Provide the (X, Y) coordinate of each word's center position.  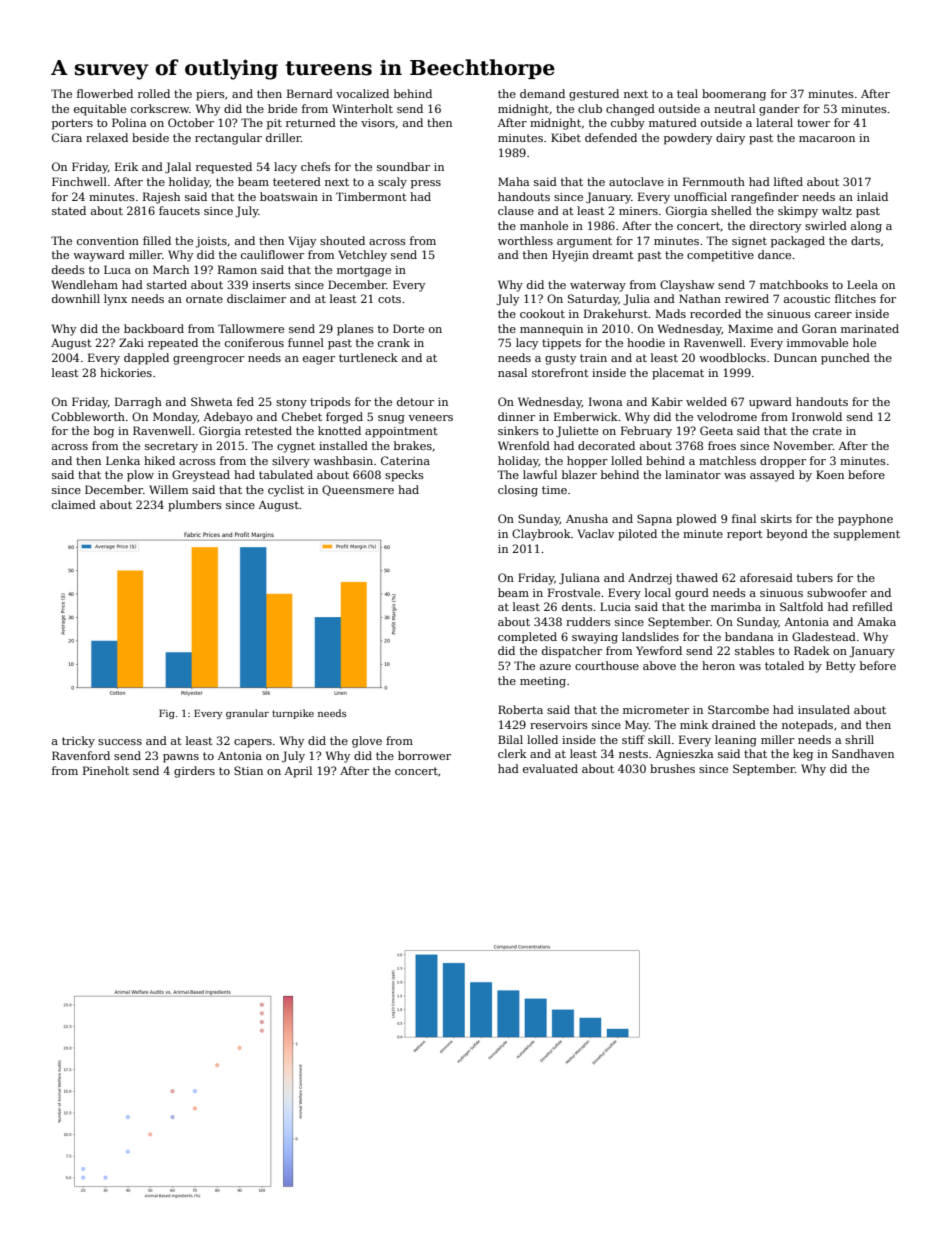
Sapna (654, 520)
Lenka (123, 460)
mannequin (551, 330)
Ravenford (81, 755)
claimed (74, 504)
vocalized (362, 93)
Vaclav (596, 533)
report (745, 535)
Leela (862, 284)
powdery (688, 139)
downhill (76, 298)
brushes (672, 768)
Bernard (310, 93)
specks (404, 476)
